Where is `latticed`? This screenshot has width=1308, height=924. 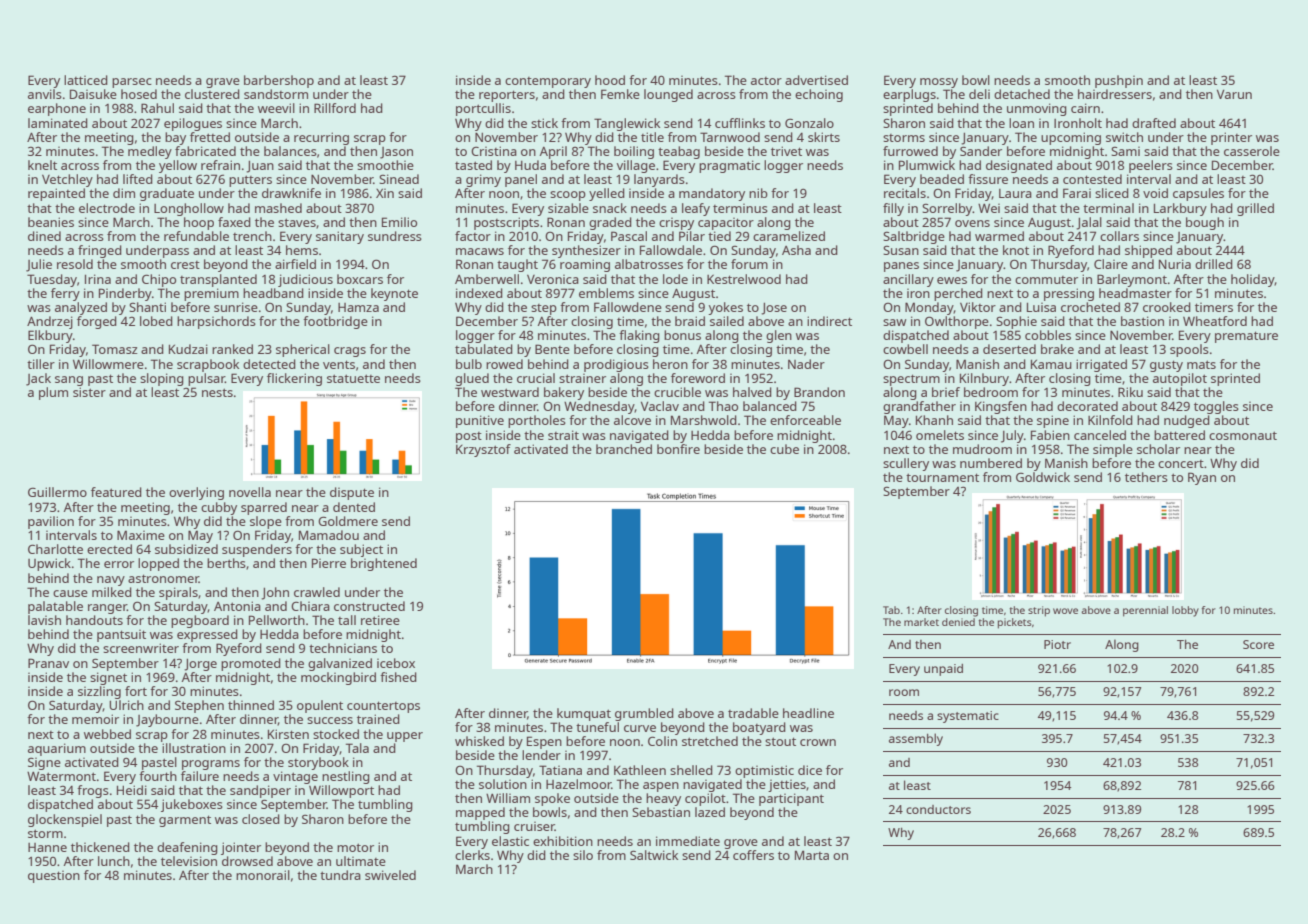
latticed is located at coordinates (86, 80).
